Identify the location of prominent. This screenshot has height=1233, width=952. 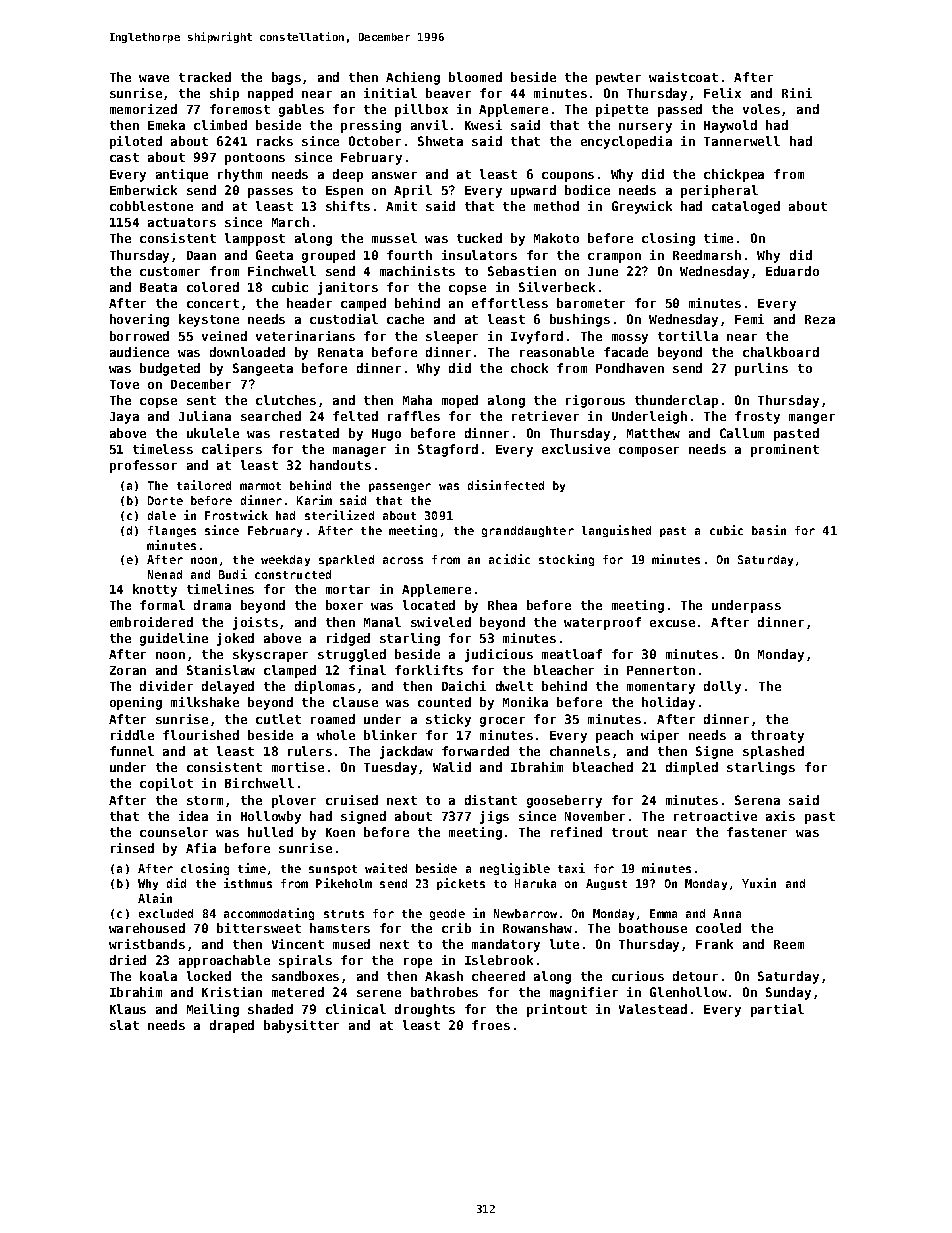
(785, 450).
